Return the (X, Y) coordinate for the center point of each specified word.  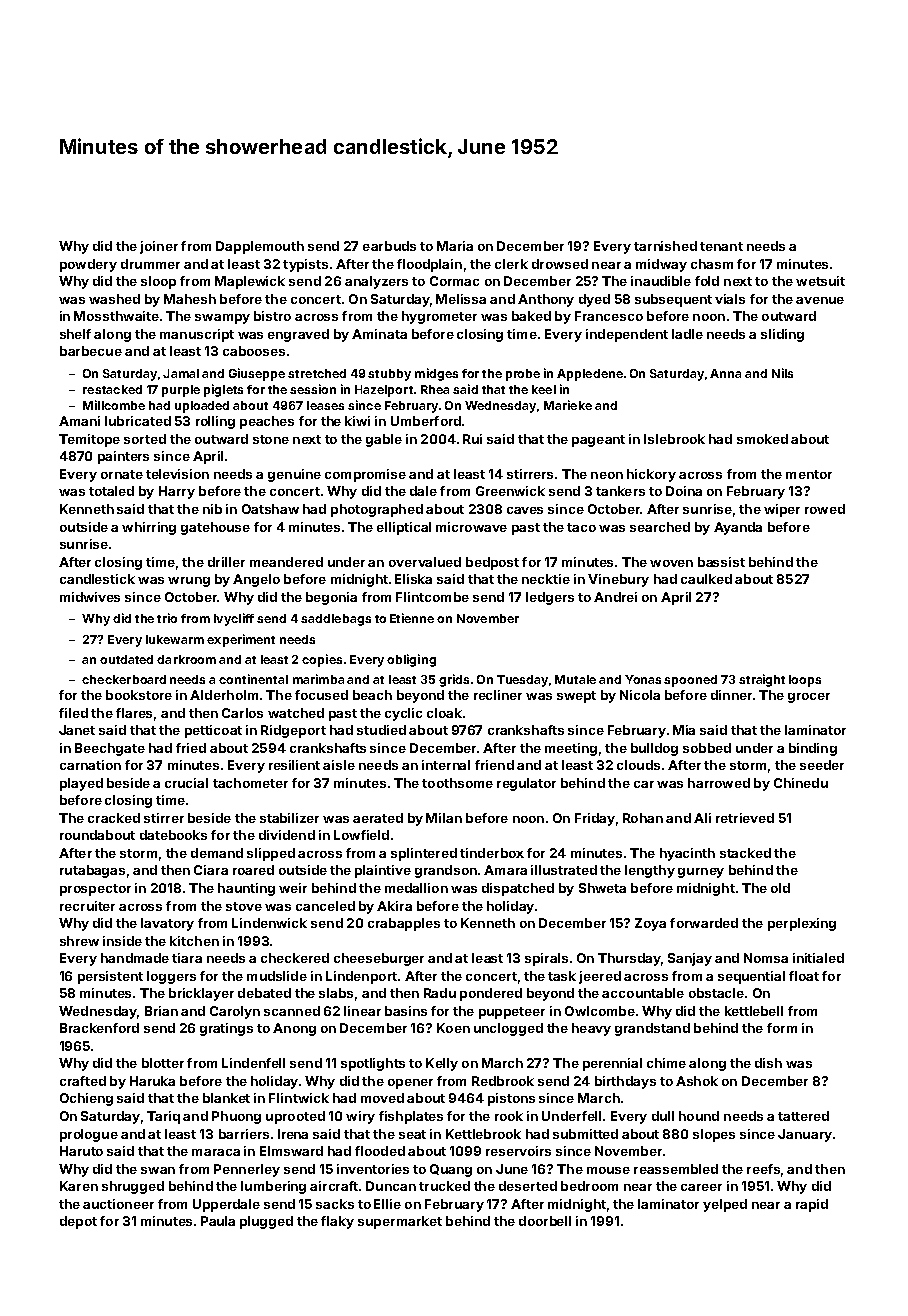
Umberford (426, 421)
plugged (266, 1222)
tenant (721, 246)
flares (134, 713)
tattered (803, 1116)
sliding (782, 335)
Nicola (640, 695)
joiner (159, 247)
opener (410, 1084)
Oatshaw (270, 509)
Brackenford (99, 1028)
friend (494, 765)
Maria (455, 246)
